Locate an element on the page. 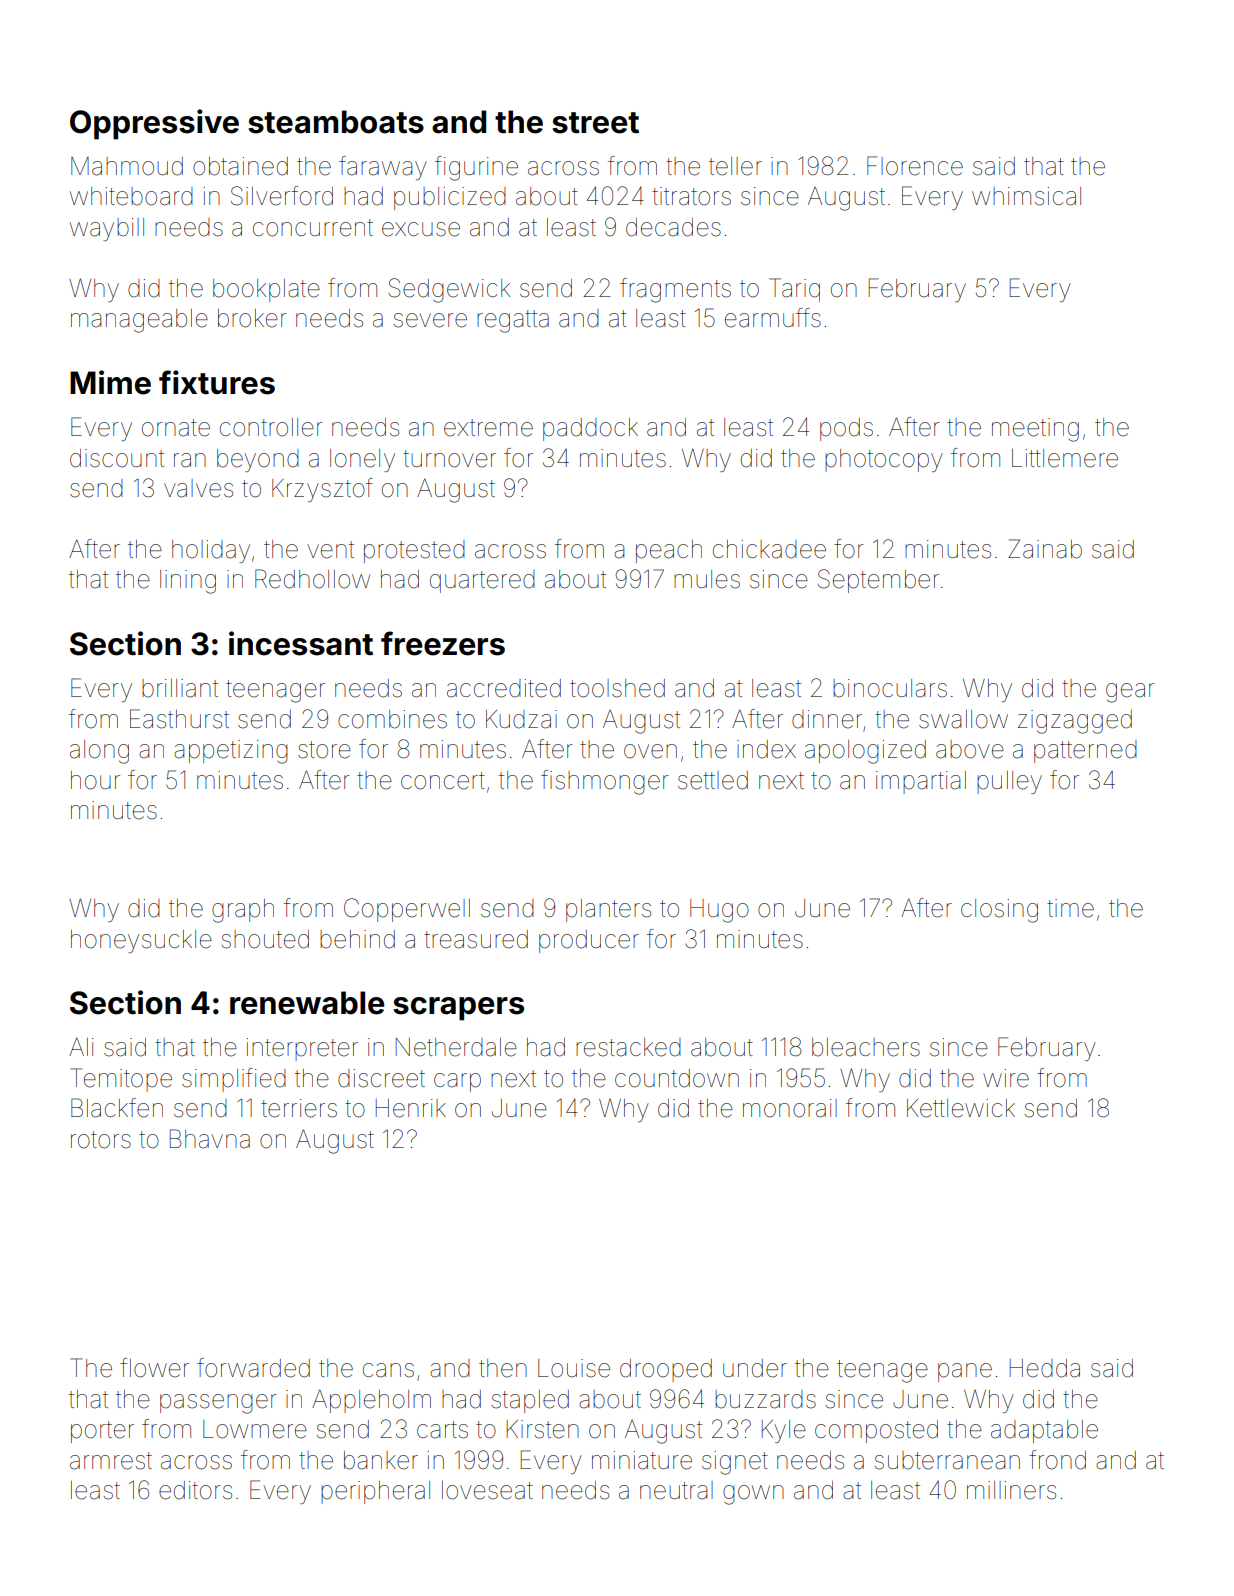 This image has height=1596, width=1234. Kettlewick is located at coordinates (961, 1108).
